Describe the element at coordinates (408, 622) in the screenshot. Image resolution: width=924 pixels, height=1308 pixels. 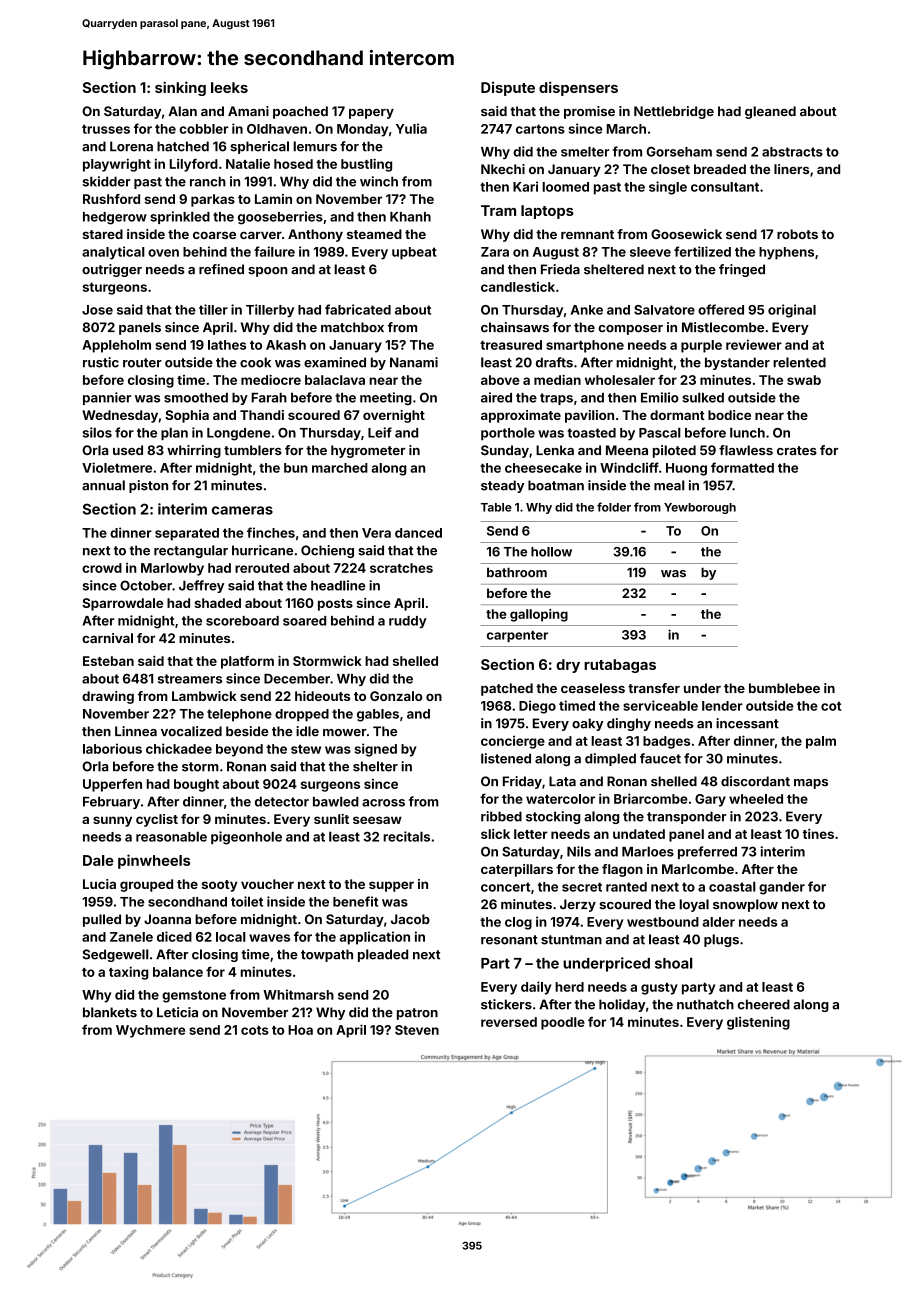
I see `ruddy` at that location.
